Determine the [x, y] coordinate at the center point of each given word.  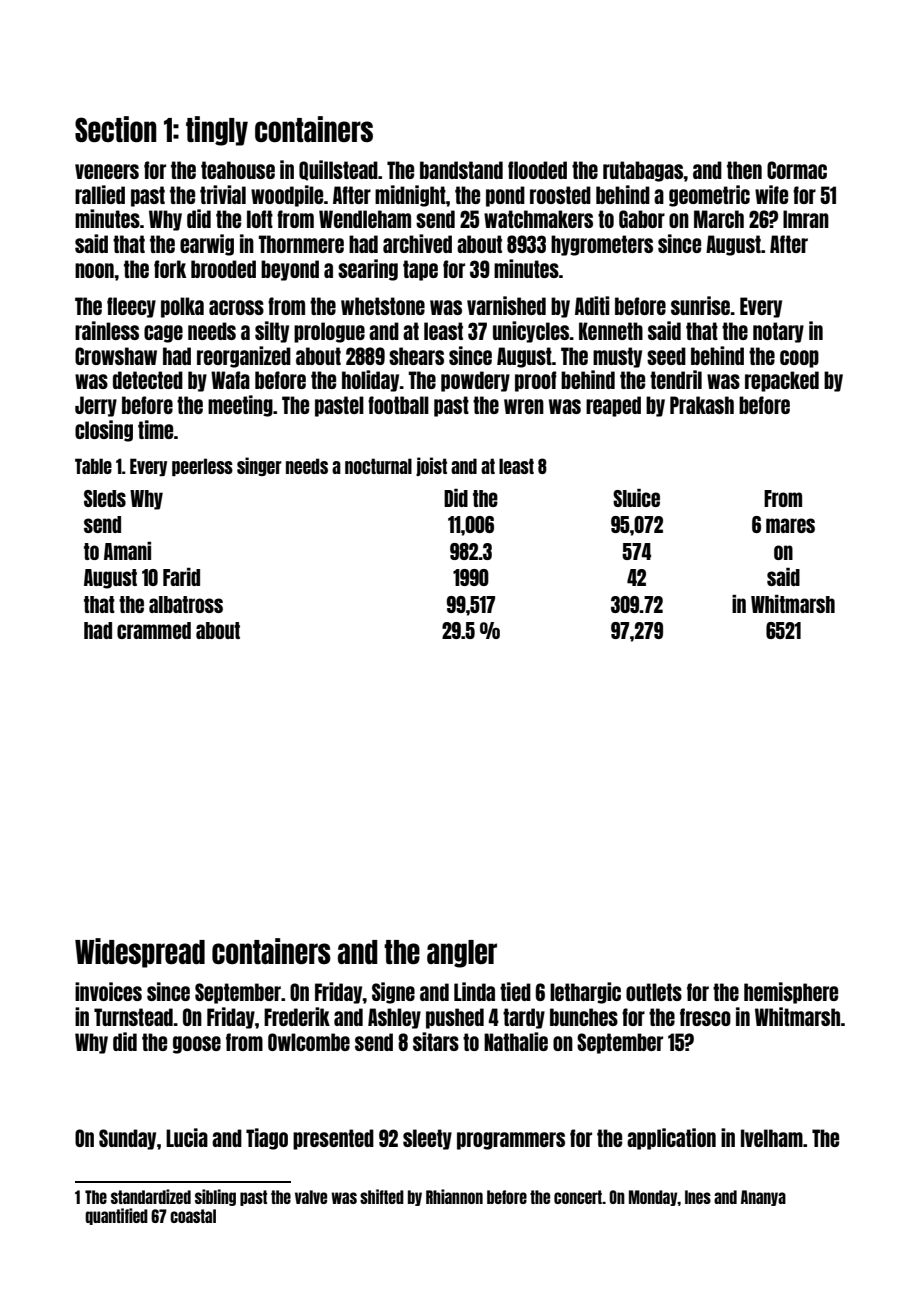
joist [431, 466]
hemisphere [791, 993]
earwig [207, 245]
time [155, 429]
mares [790, 525]
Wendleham [365, 219]
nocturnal [378, 466]
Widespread [140, 953]
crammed [154, 630]
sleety [427, 1139]
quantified [116, 1216]
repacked [782, 381]
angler [462, 954]
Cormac [797, 170]
